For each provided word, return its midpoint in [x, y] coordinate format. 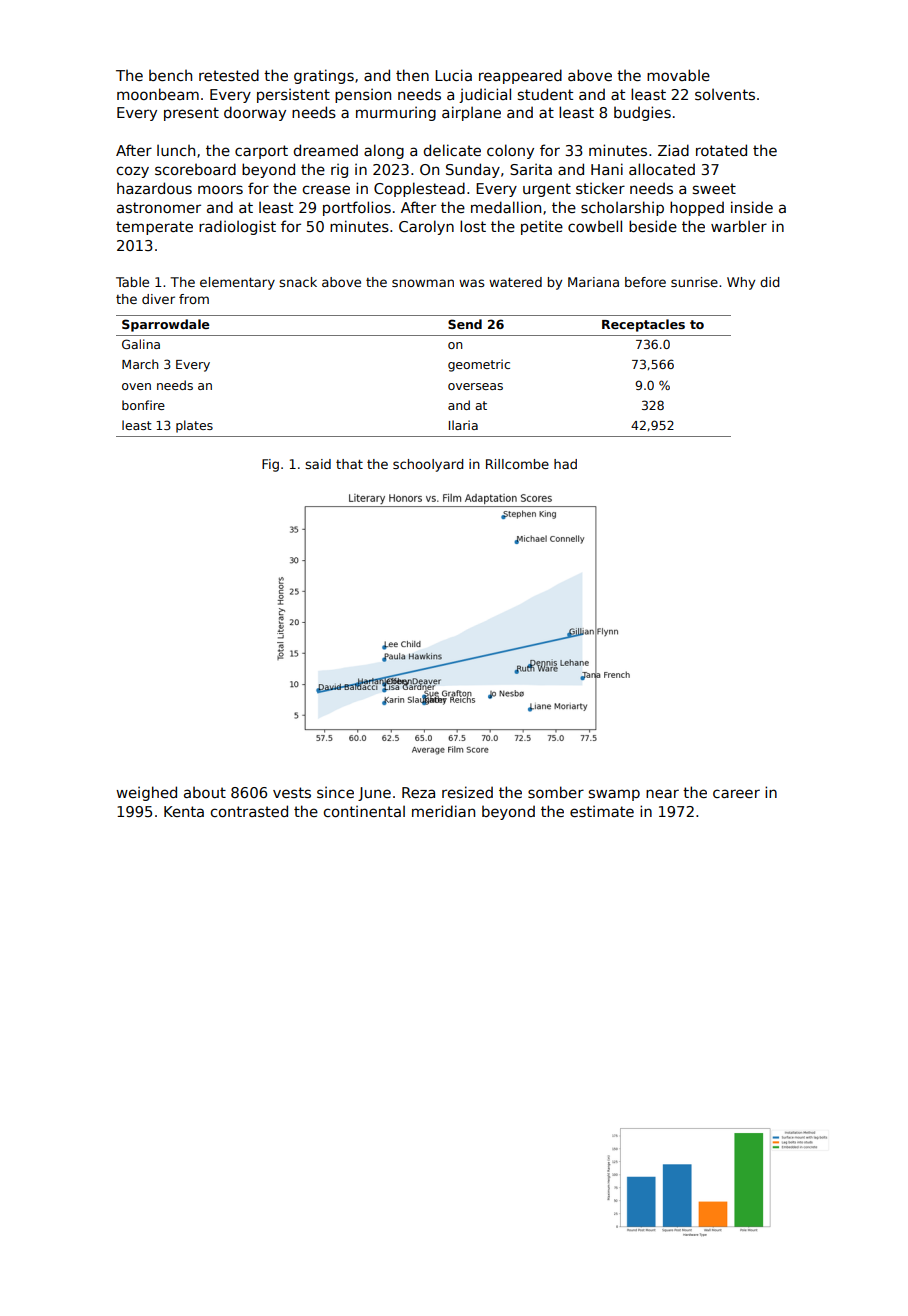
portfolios [357, 208]
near [662, 793]
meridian [443, 811]
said [318, 464]
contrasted [249, 811]
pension [363, 95]
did [769, 282]
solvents [725, 94]
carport [261, 152]
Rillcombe [517, 464]
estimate [602, 811]
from [194, 299]
